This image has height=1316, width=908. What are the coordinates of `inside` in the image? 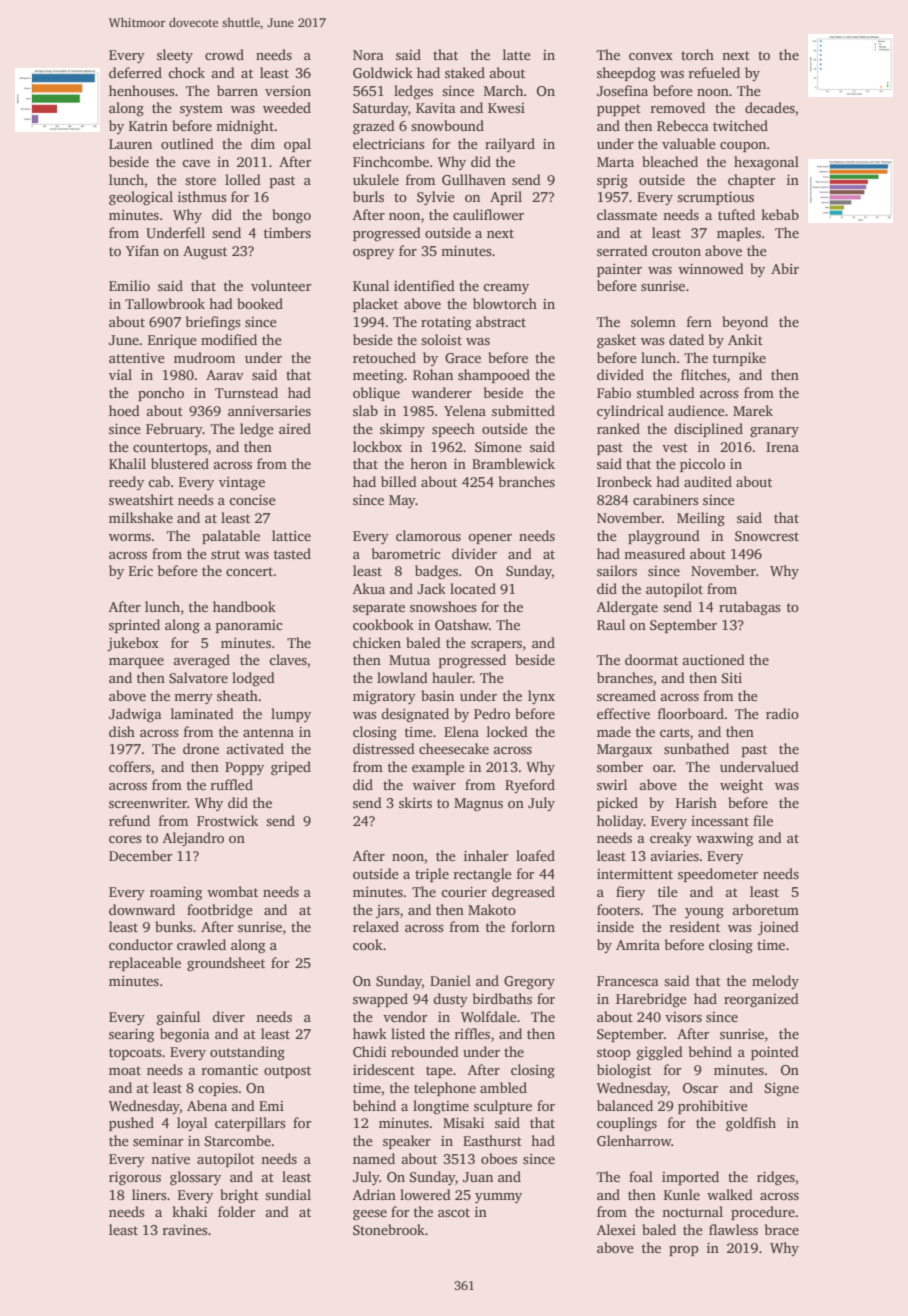 It's located at (615, 926).
